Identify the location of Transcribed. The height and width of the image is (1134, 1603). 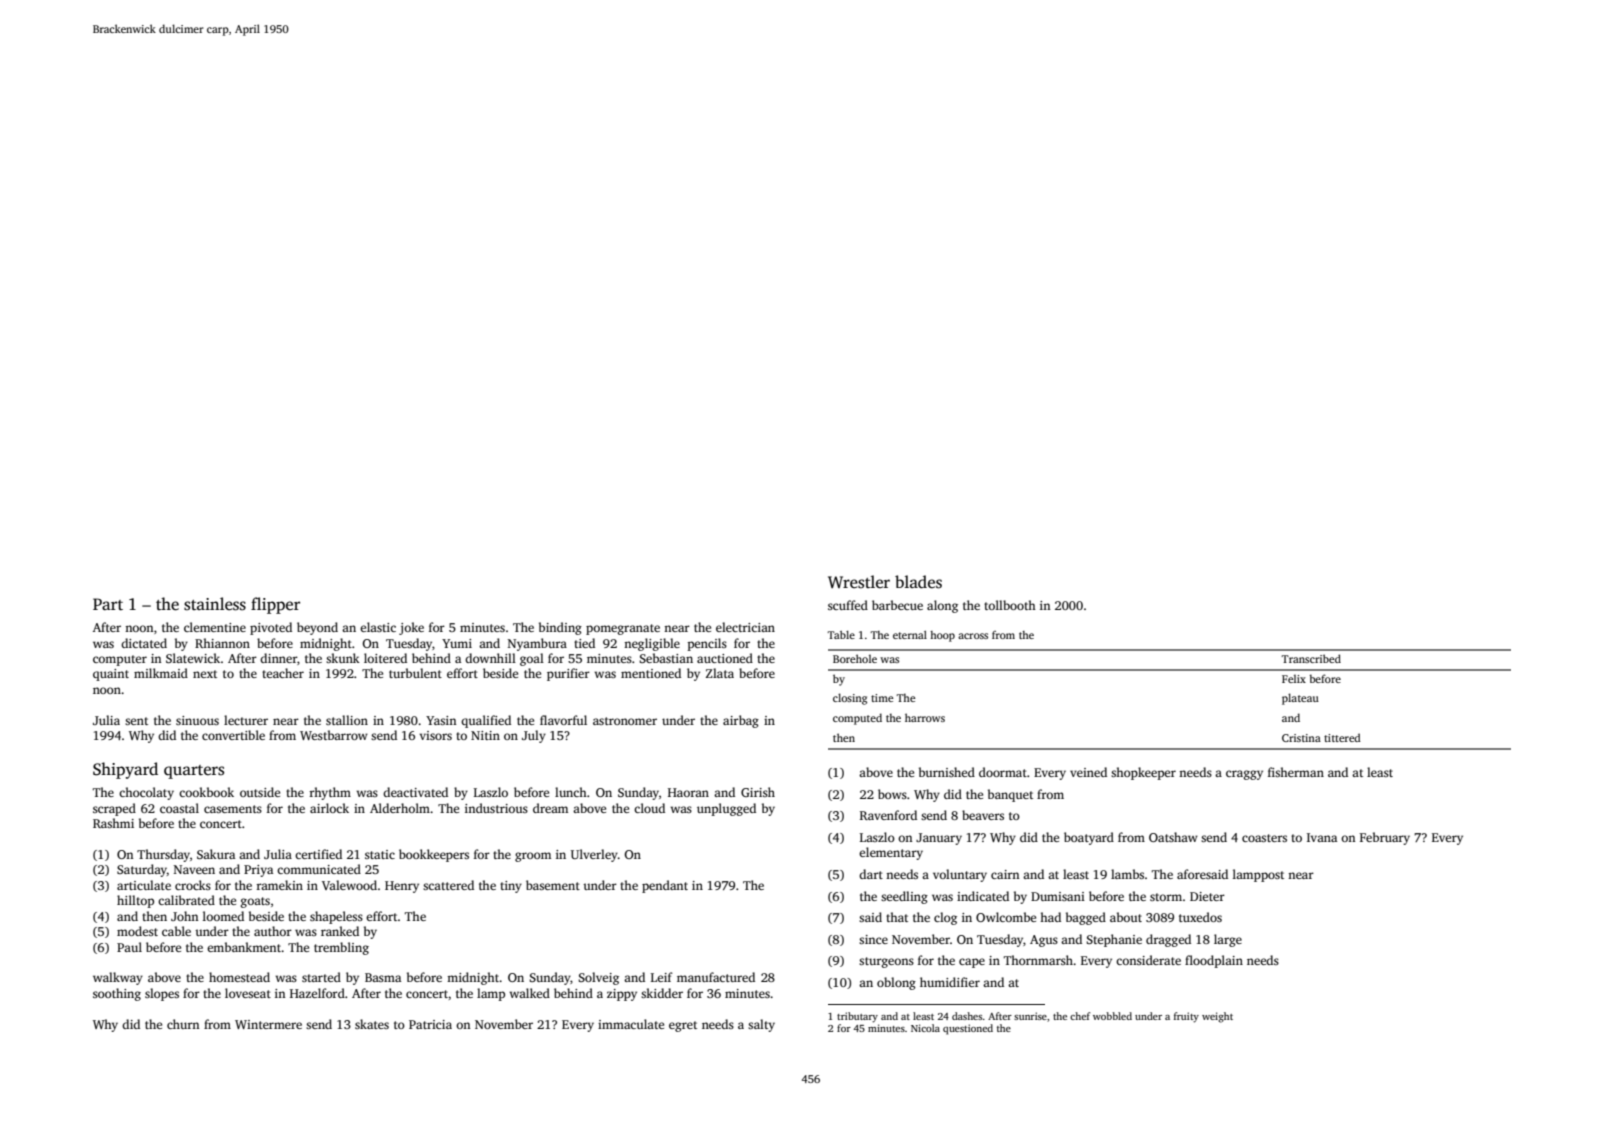
(1311, 658).
